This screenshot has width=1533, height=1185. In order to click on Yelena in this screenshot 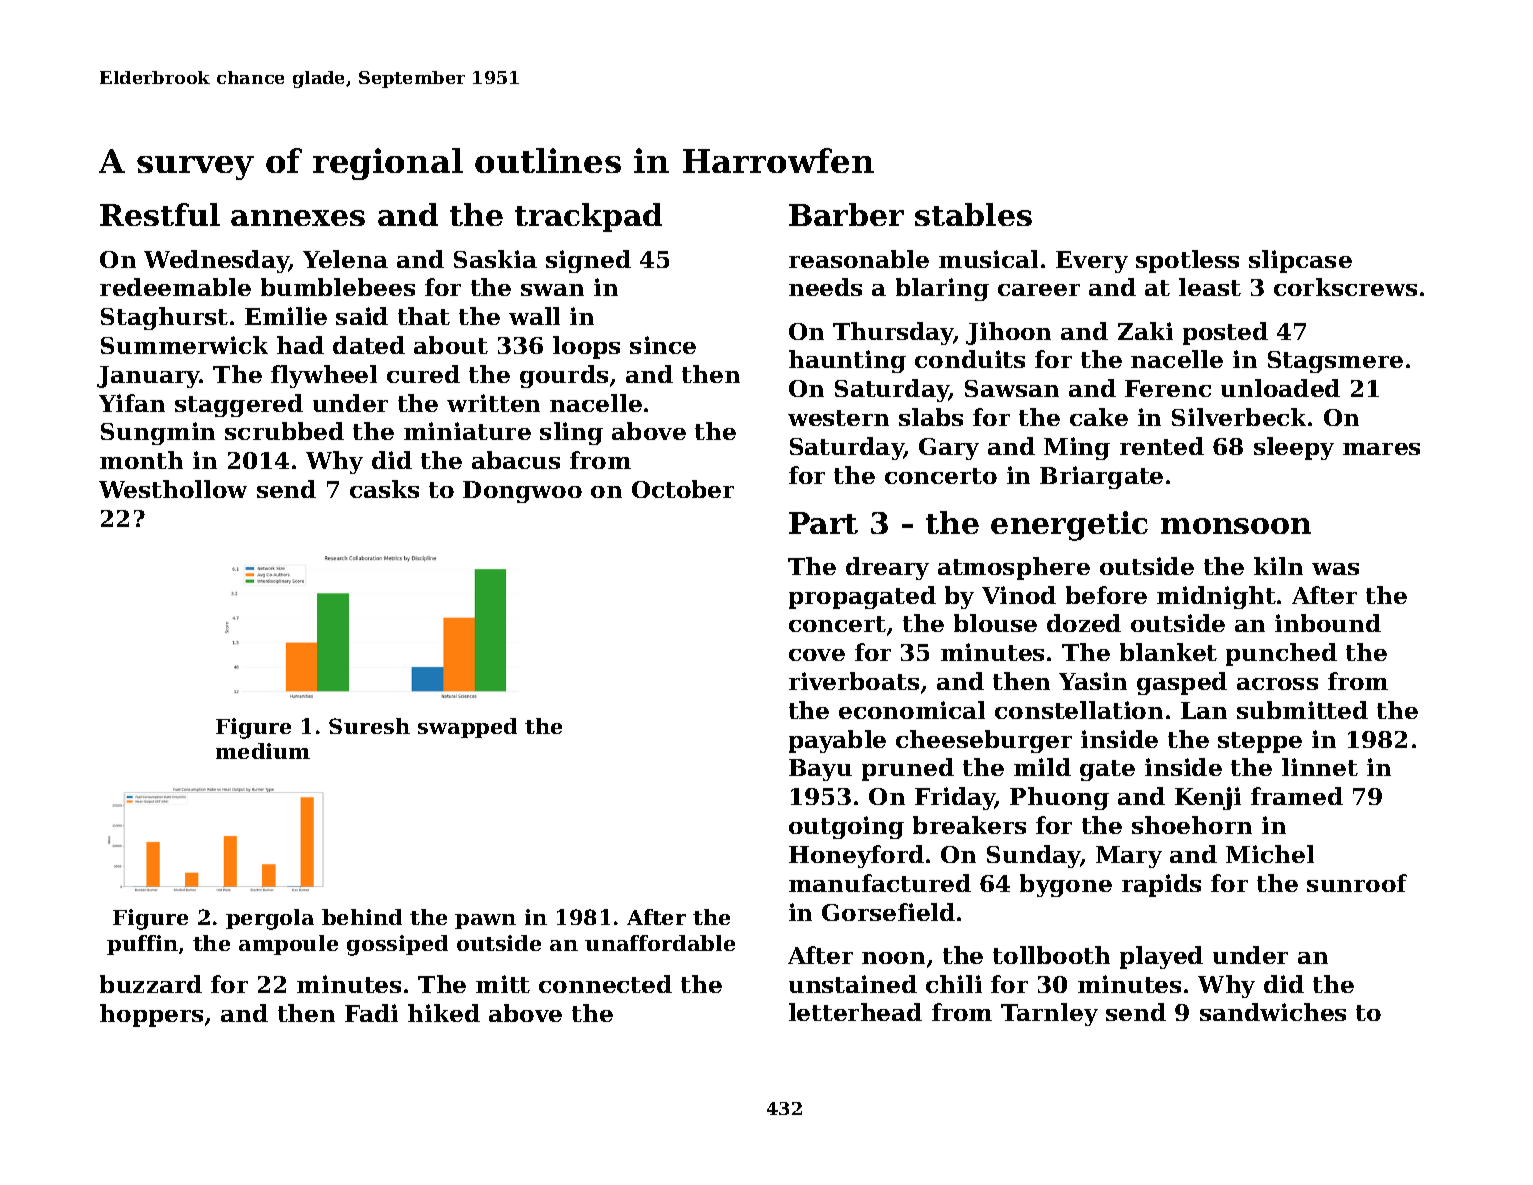, I will do `click(345, 259)`.
